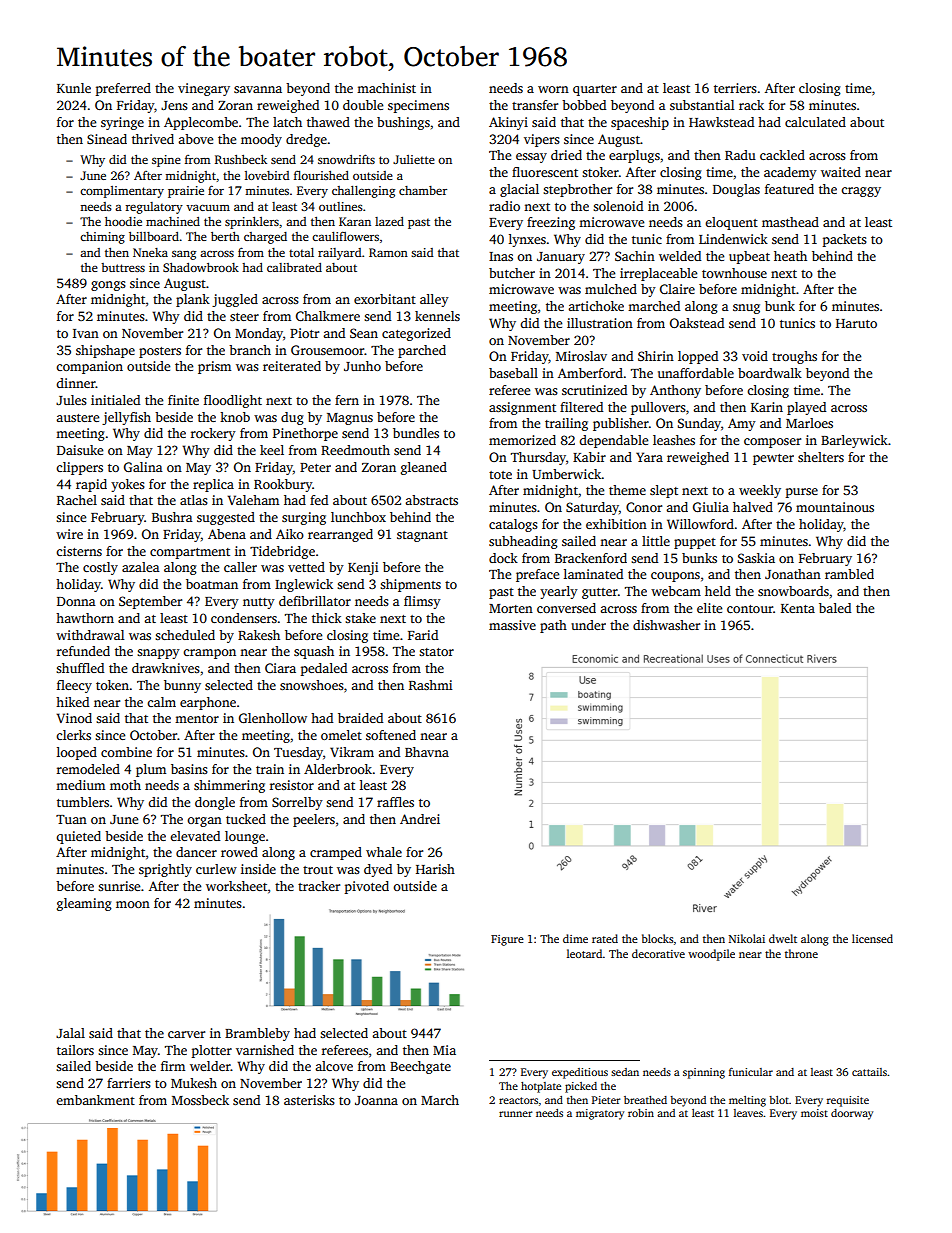  Describe the element at coordinates (735, 88) in the screenshot. I see `terriers` at that location.
